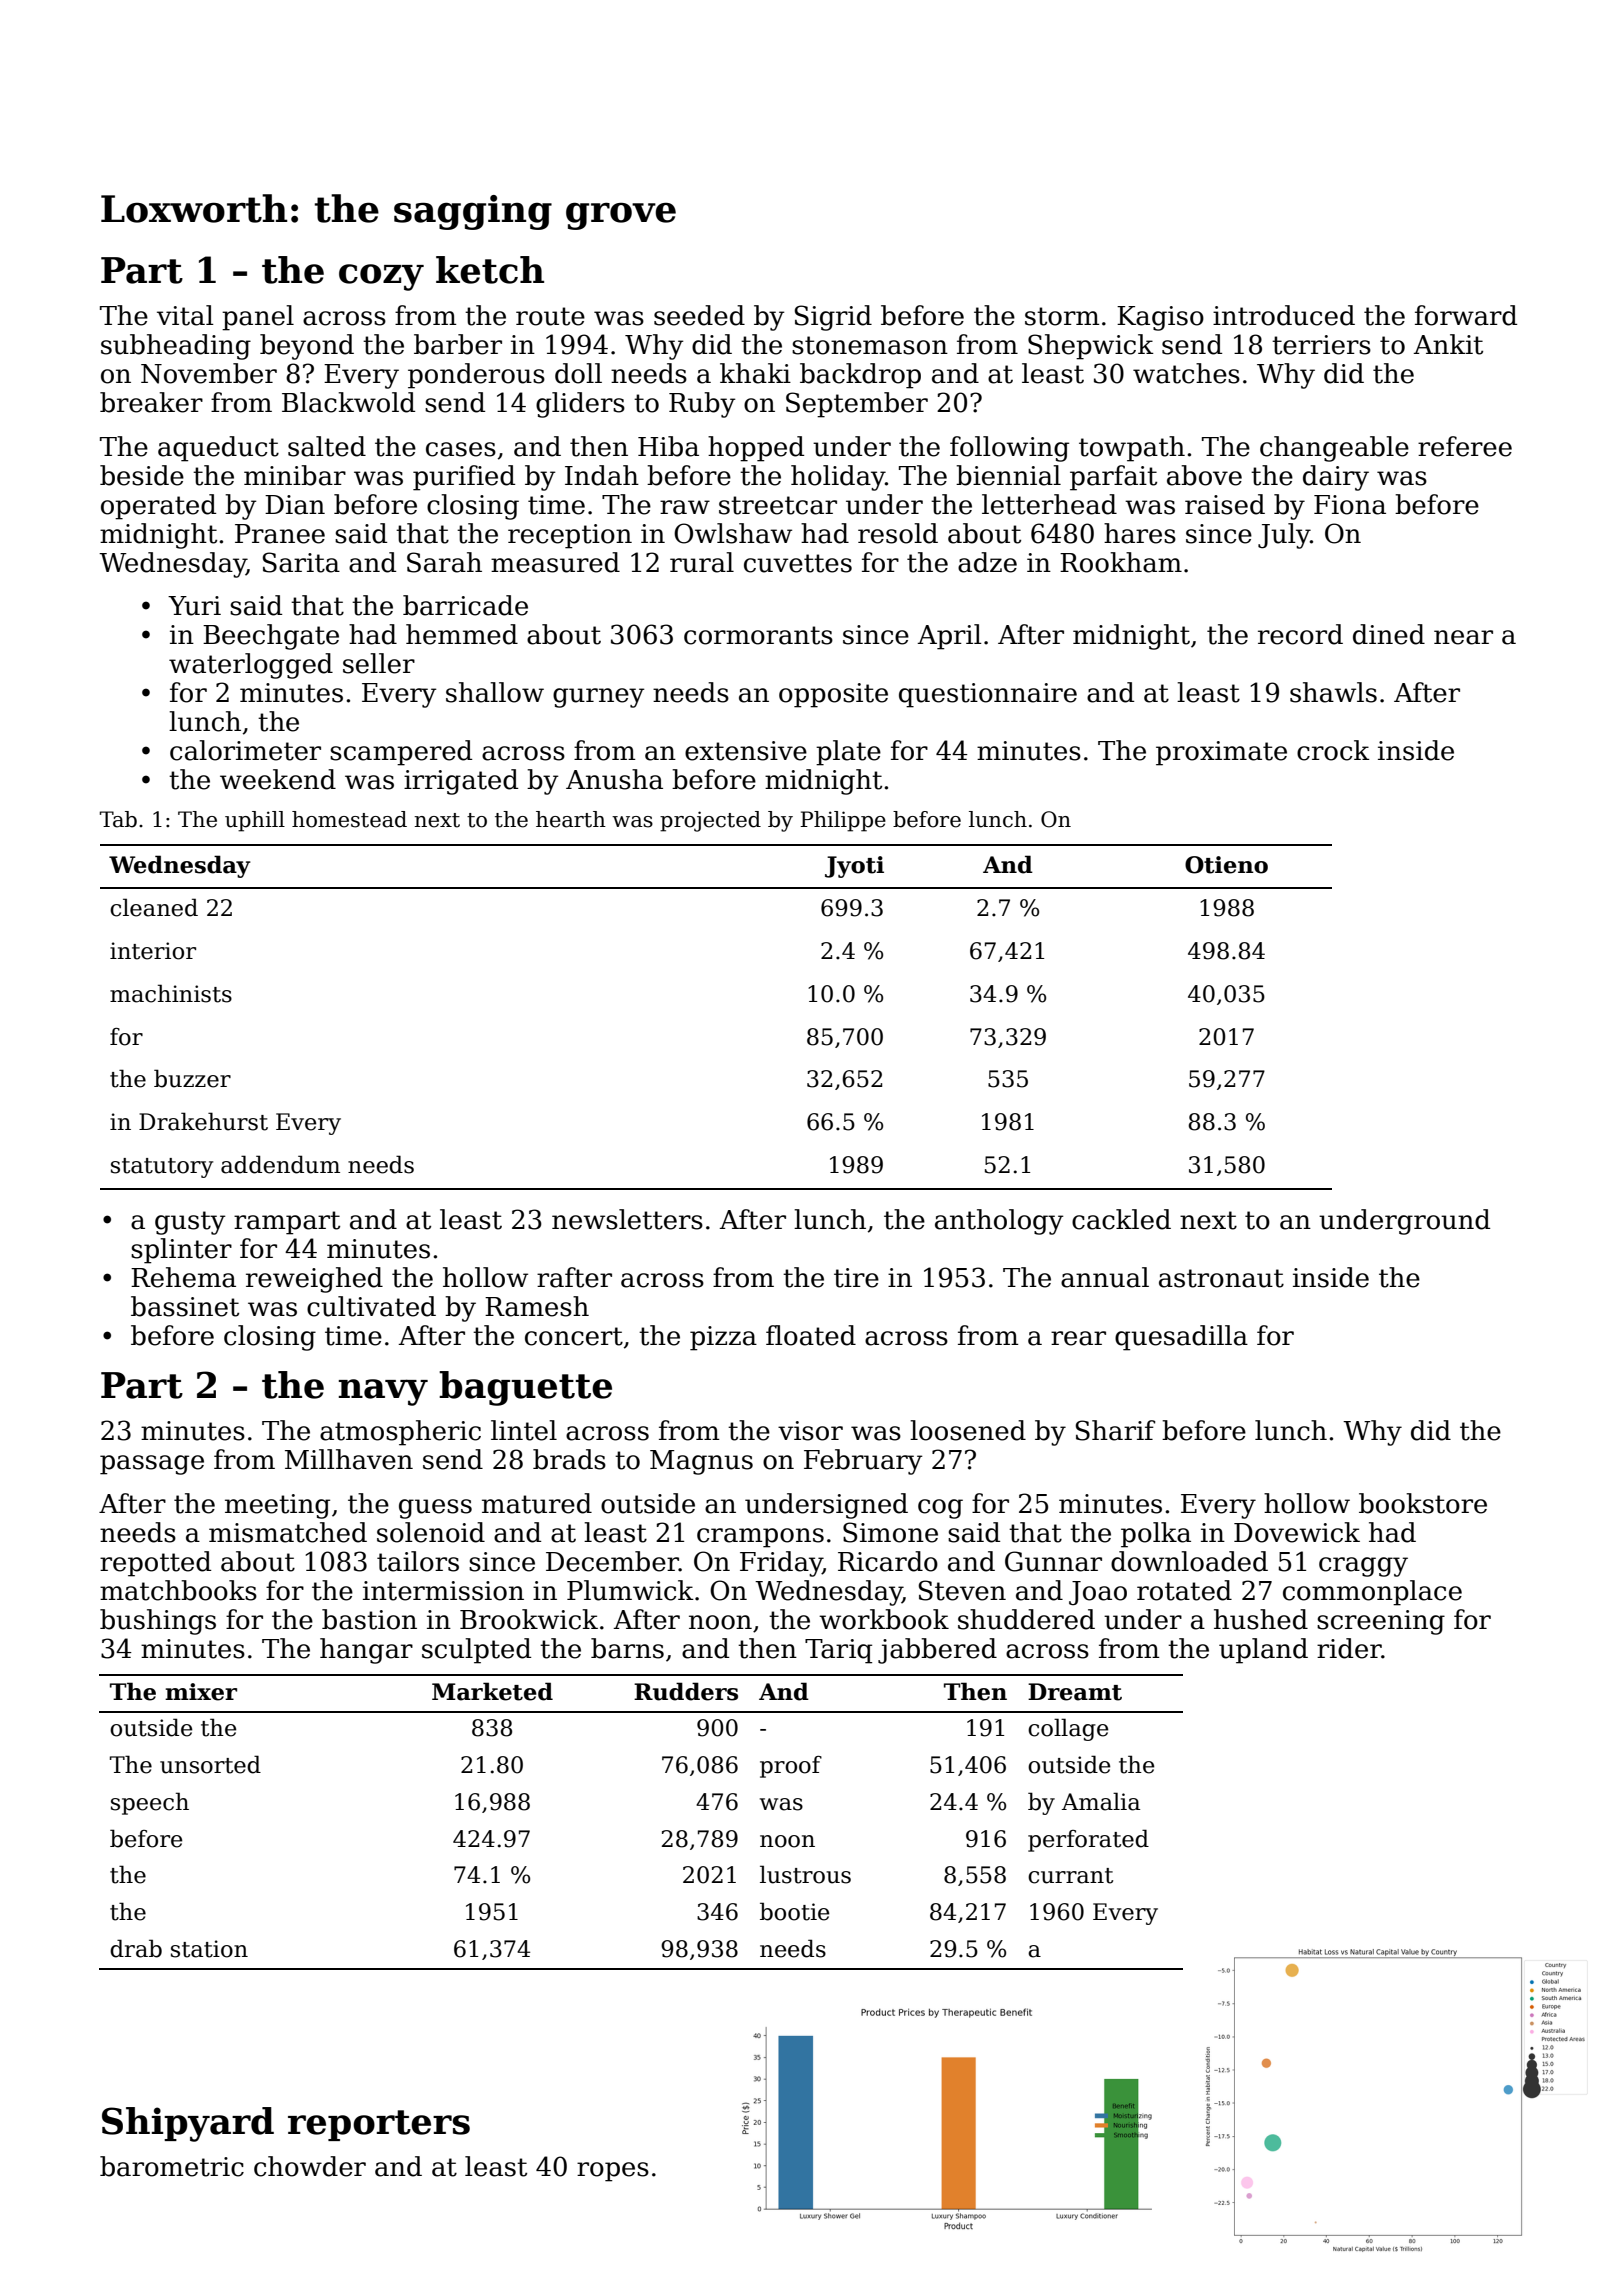 The height and width of the image is (2292, 1620). What do you see at coordinates (898, 533) in the image?
I see `resold` at bounding box center [898, 533].
